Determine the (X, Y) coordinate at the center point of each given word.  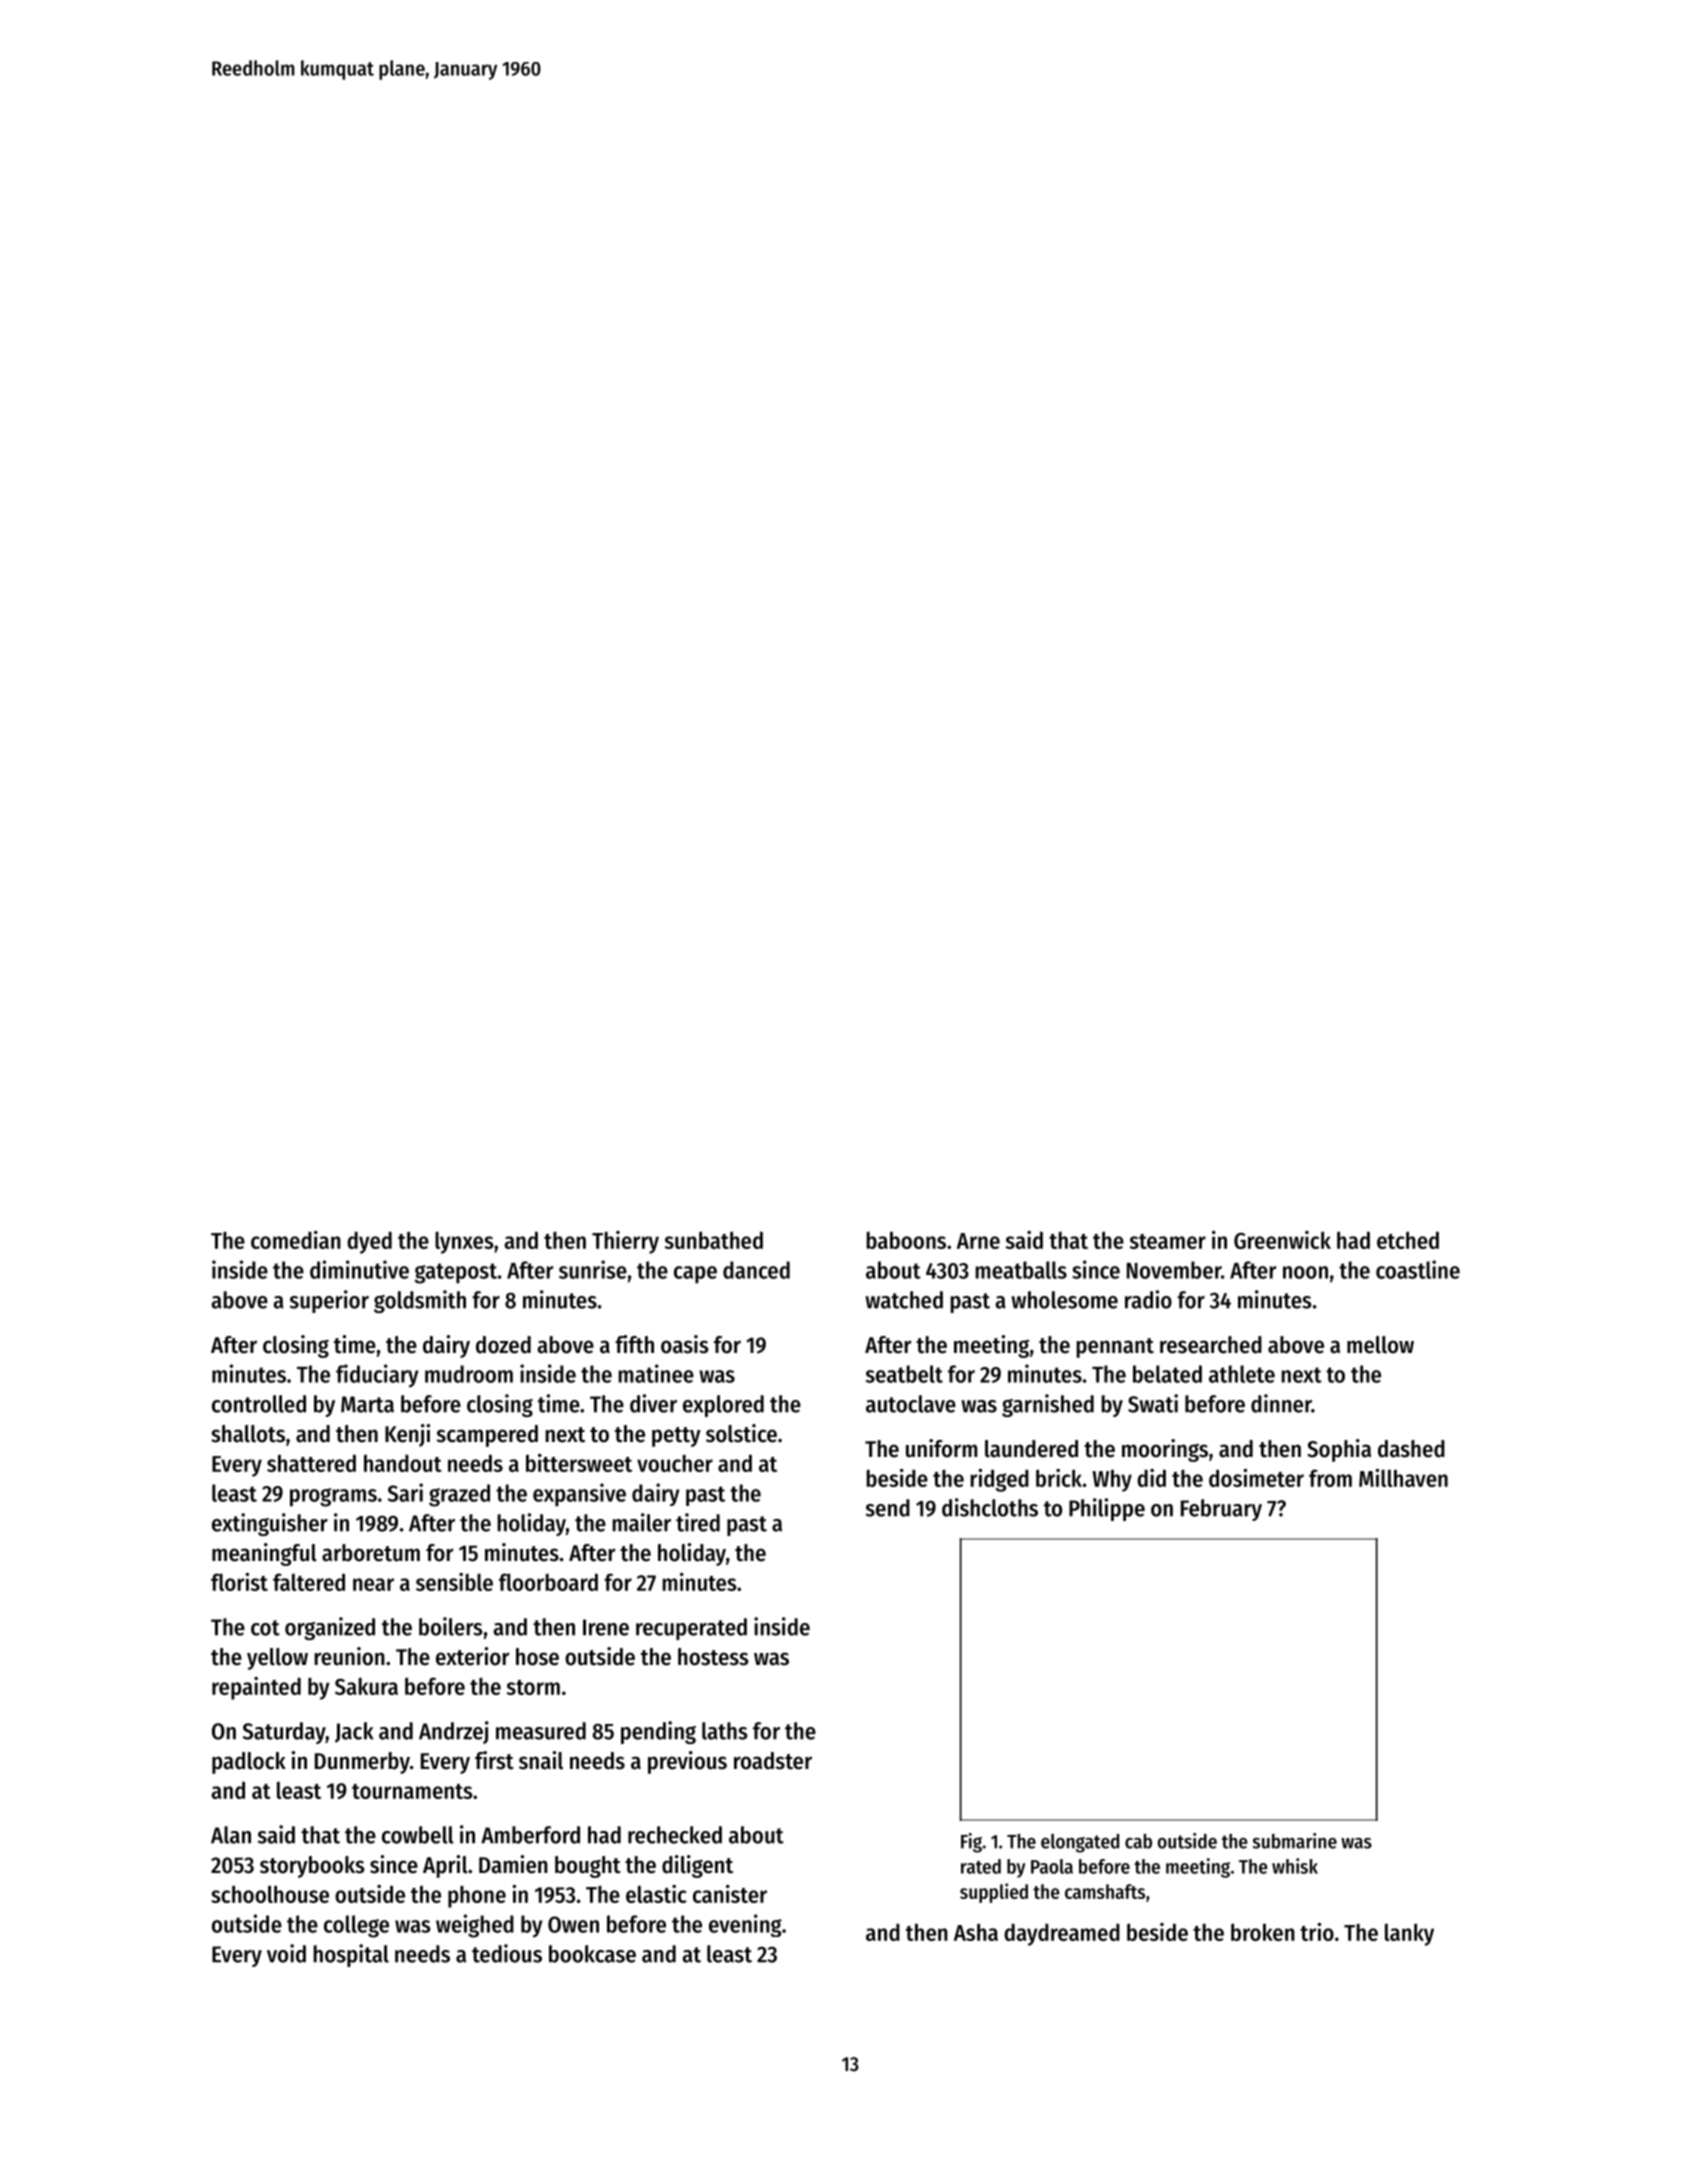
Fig (971, 1843)
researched (1211, 1345)
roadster (773, 1761)
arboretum (371, 1553)
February (1221, 1510)
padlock (249, 1763)
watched (904, 1300)
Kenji (407, 1435)
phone (477, 1897)
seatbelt (904, 1374)
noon (1305, 1272)
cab (1138, 1841)
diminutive (359, 1269)
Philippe (1107, 1509)
